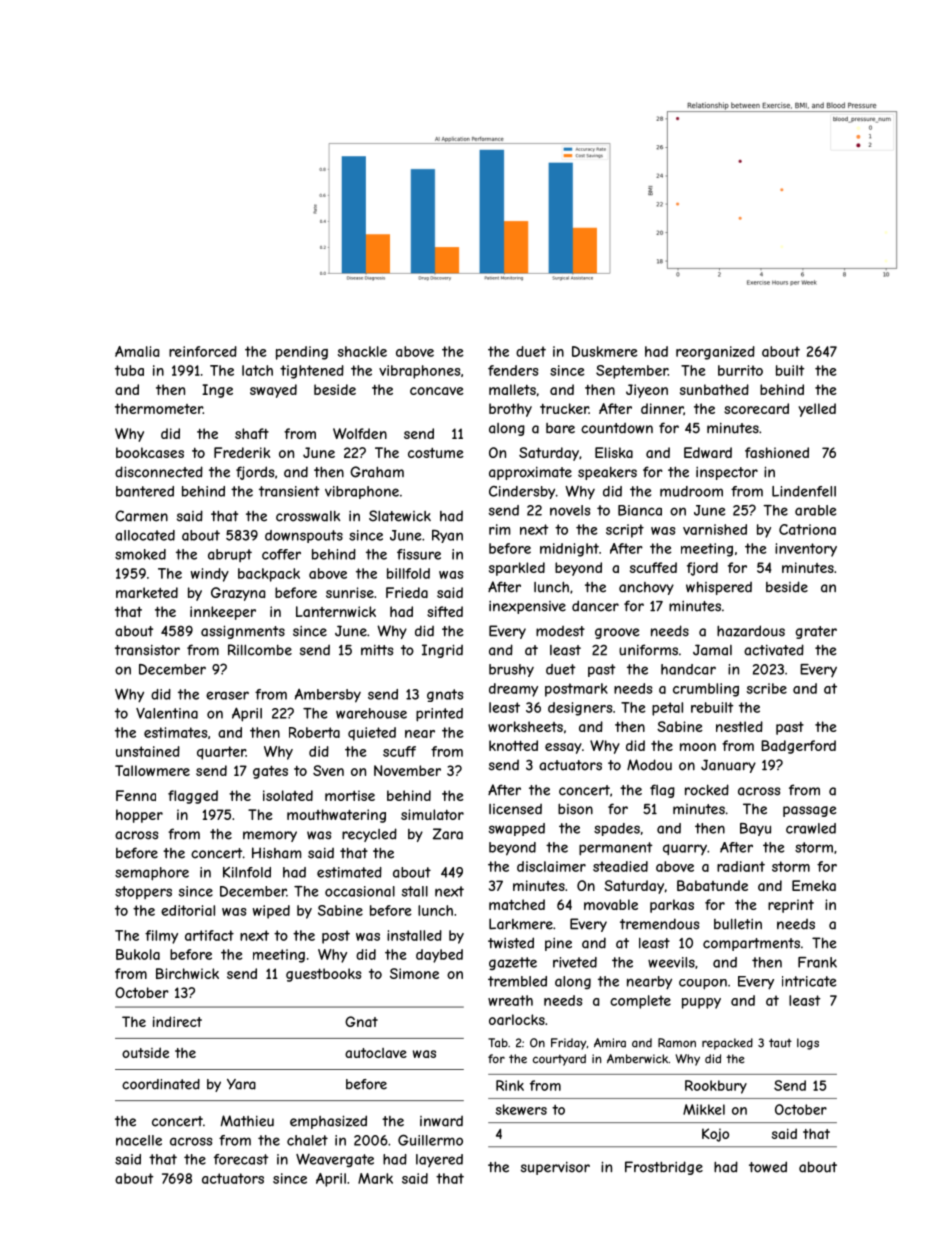 This screenshot has width=952, height=1233. What do you see at coordinates (740, 370) in the screenshot?
I see `burrito` at bounding box center [740, 370].
